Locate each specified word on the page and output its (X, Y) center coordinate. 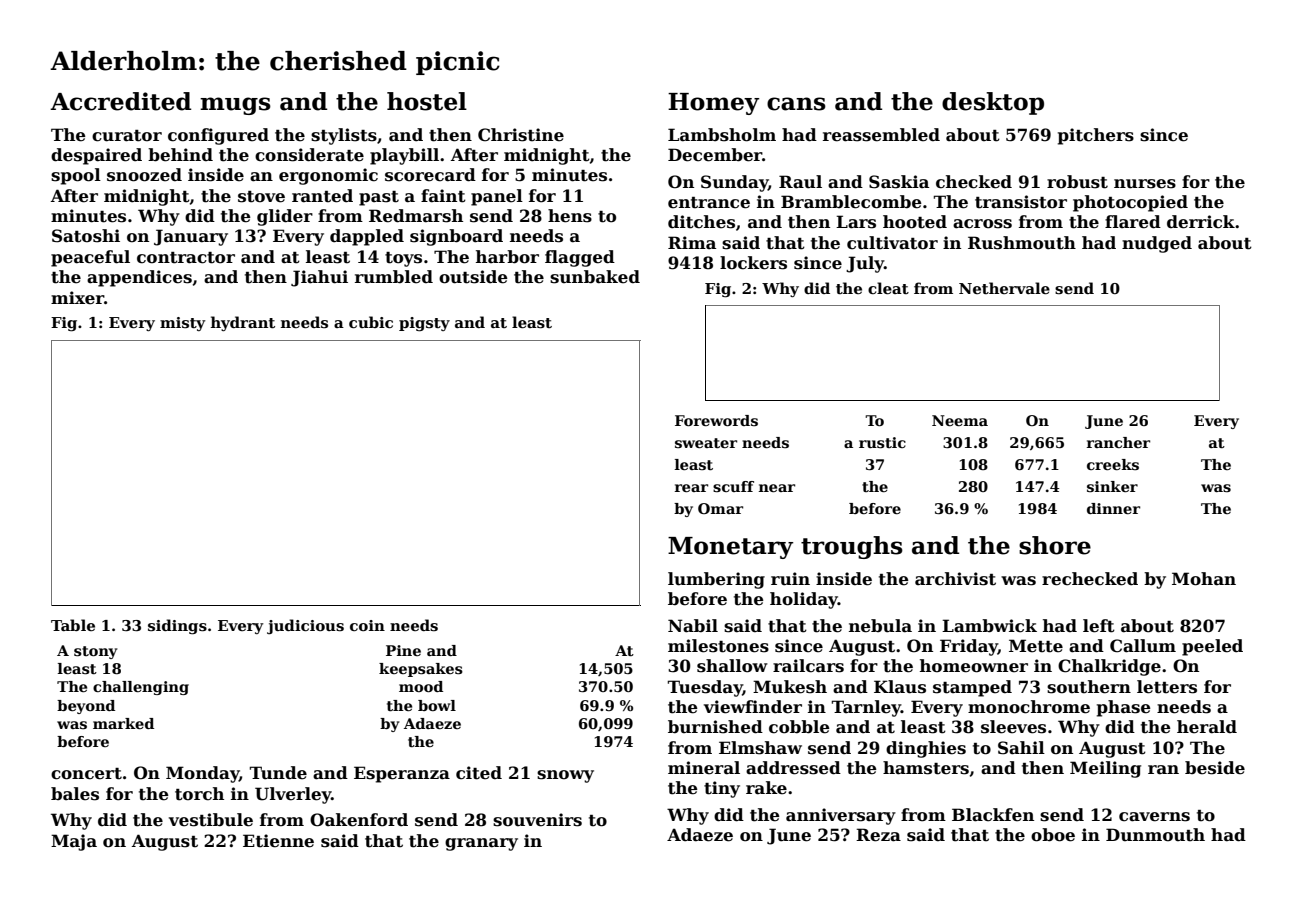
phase (1124, 708)
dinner (1113, 508)
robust (1077, 182)
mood (421, 686)
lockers (753, 263)
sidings (177, 627)
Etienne (278, 841)
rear (691, 488)
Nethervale (1004, 288)
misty (183, 324)
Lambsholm (722, 135)
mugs (235, 106)
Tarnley (866, 708)
